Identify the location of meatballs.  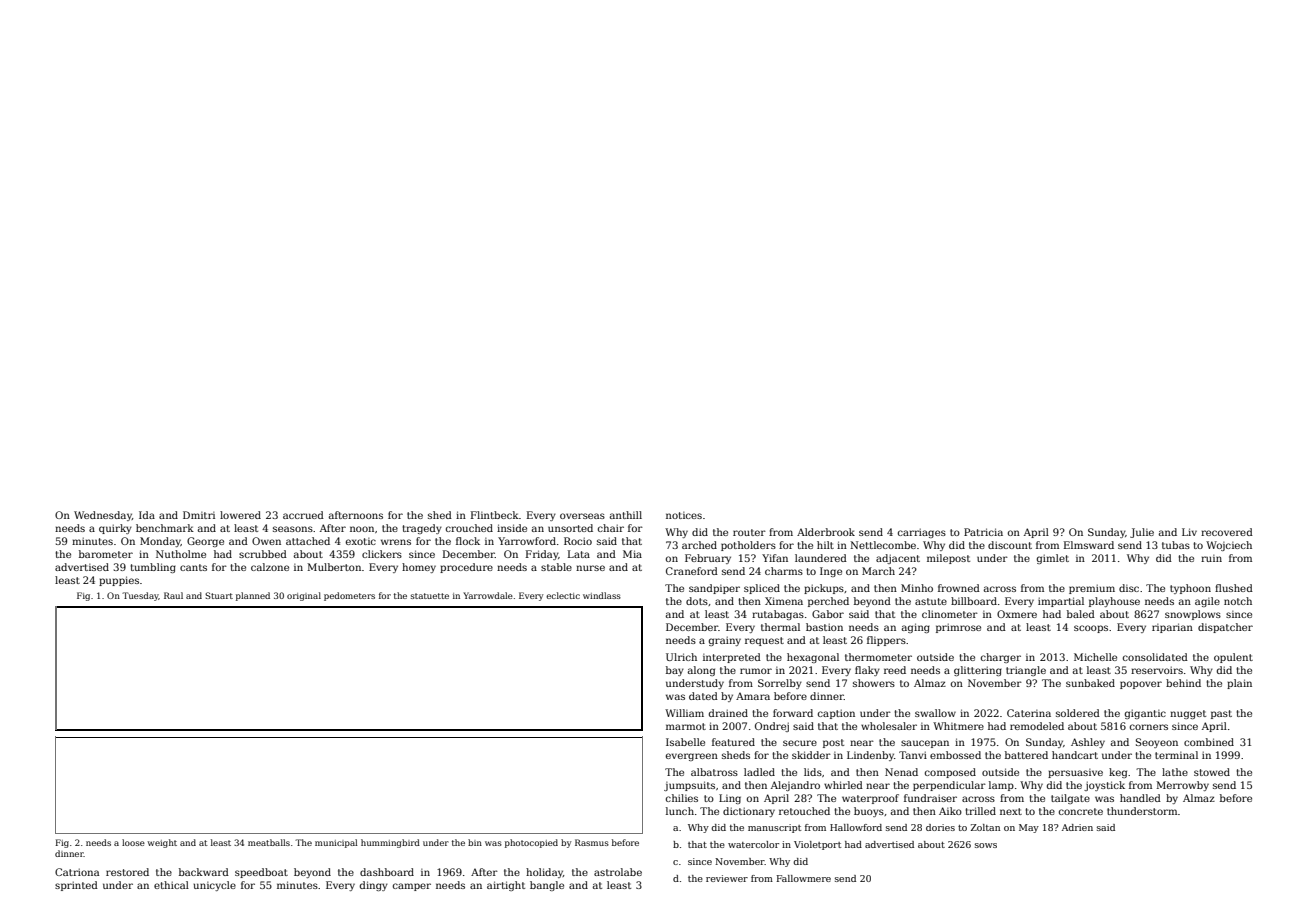
(269, 842).
